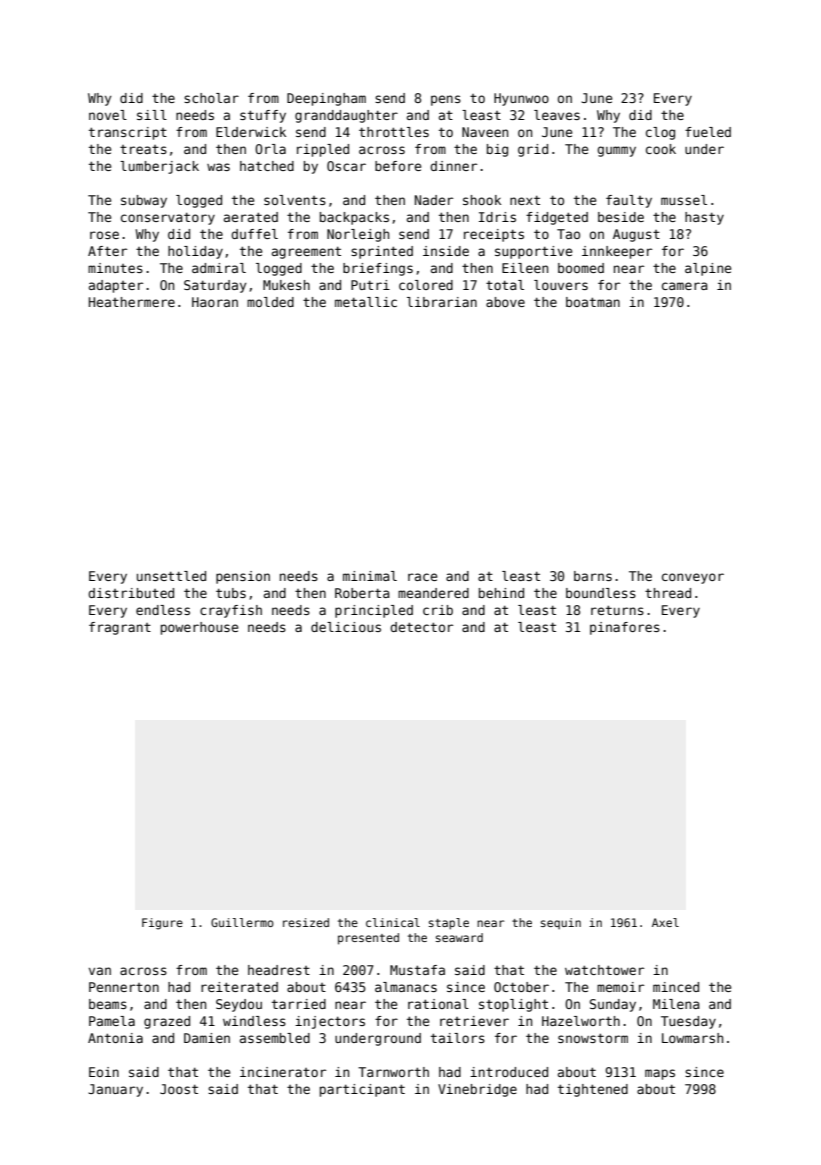 The width and height of the document is (821, 1165). I want to click on Oscar, so click(346, 166).
